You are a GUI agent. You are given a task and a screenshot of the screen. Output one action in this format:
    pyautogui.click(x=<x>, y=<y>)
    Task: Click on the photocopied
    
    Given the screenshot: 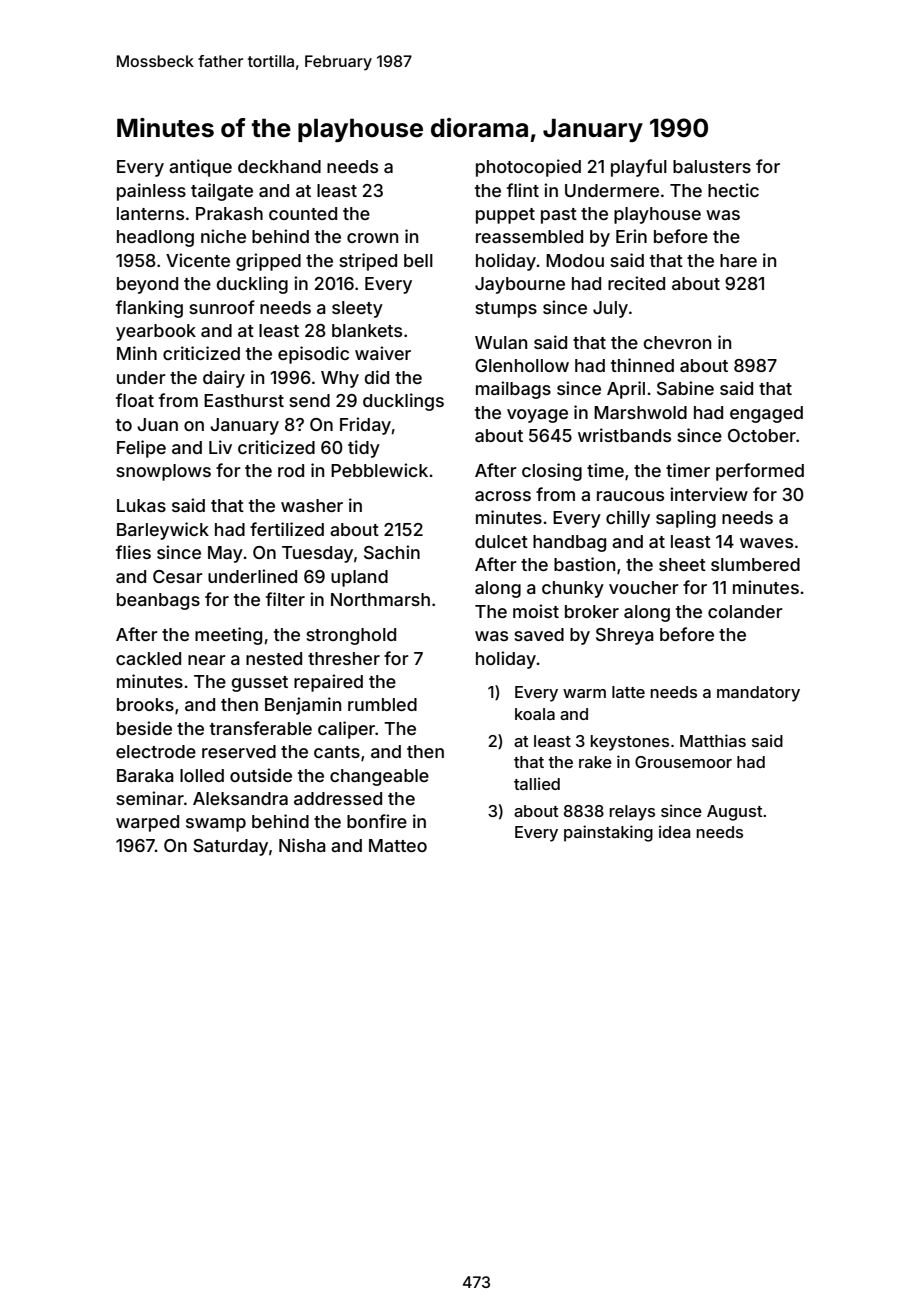 What is the action you would take?
    pyautogui.click(x=528, y=168)
